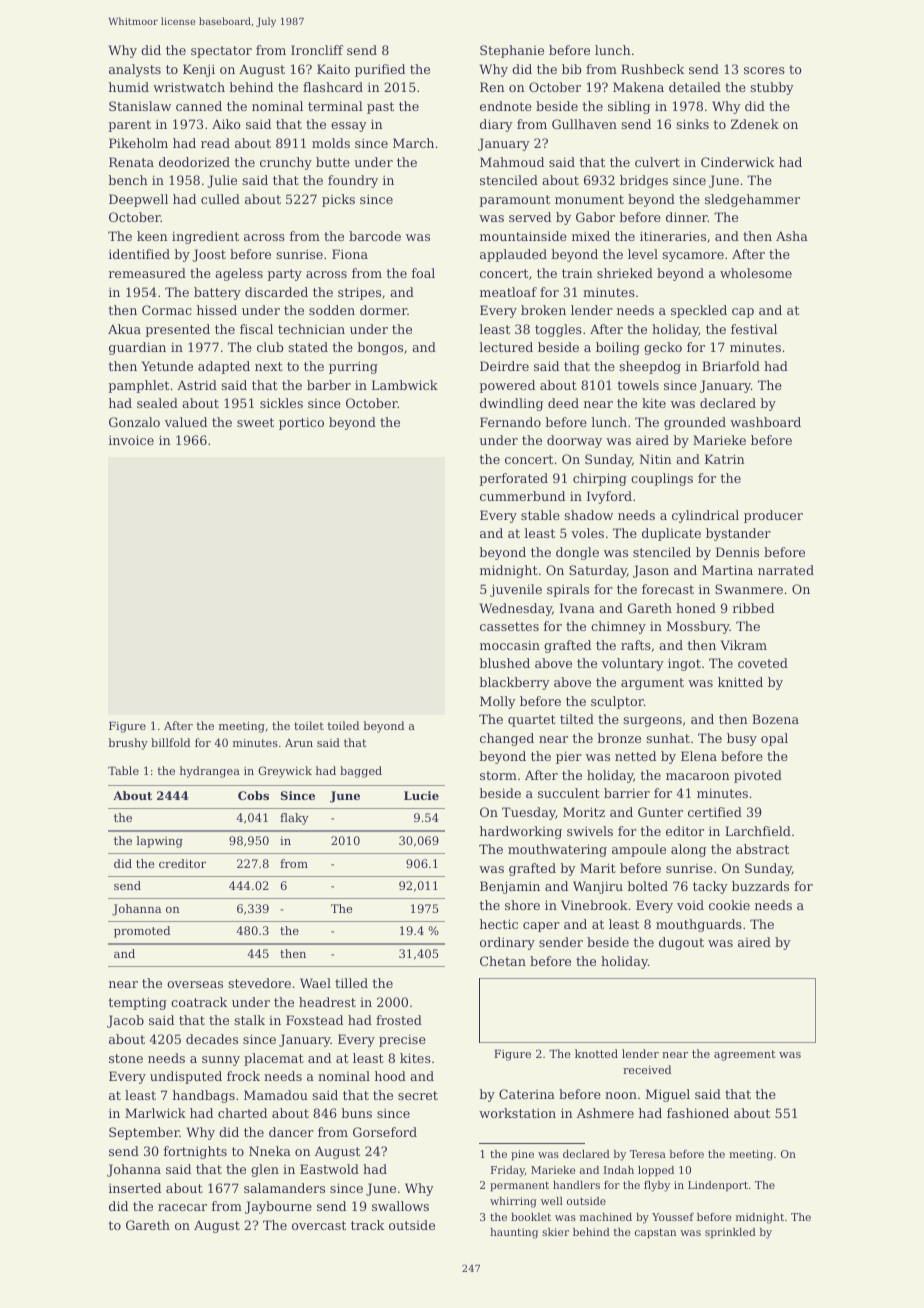 Image resolution: width=924 pixels, height=1308 pixels. What do you see at coordinates (643, 254) in the screenshot?
I see `level` at bounding box center [643, 254].
